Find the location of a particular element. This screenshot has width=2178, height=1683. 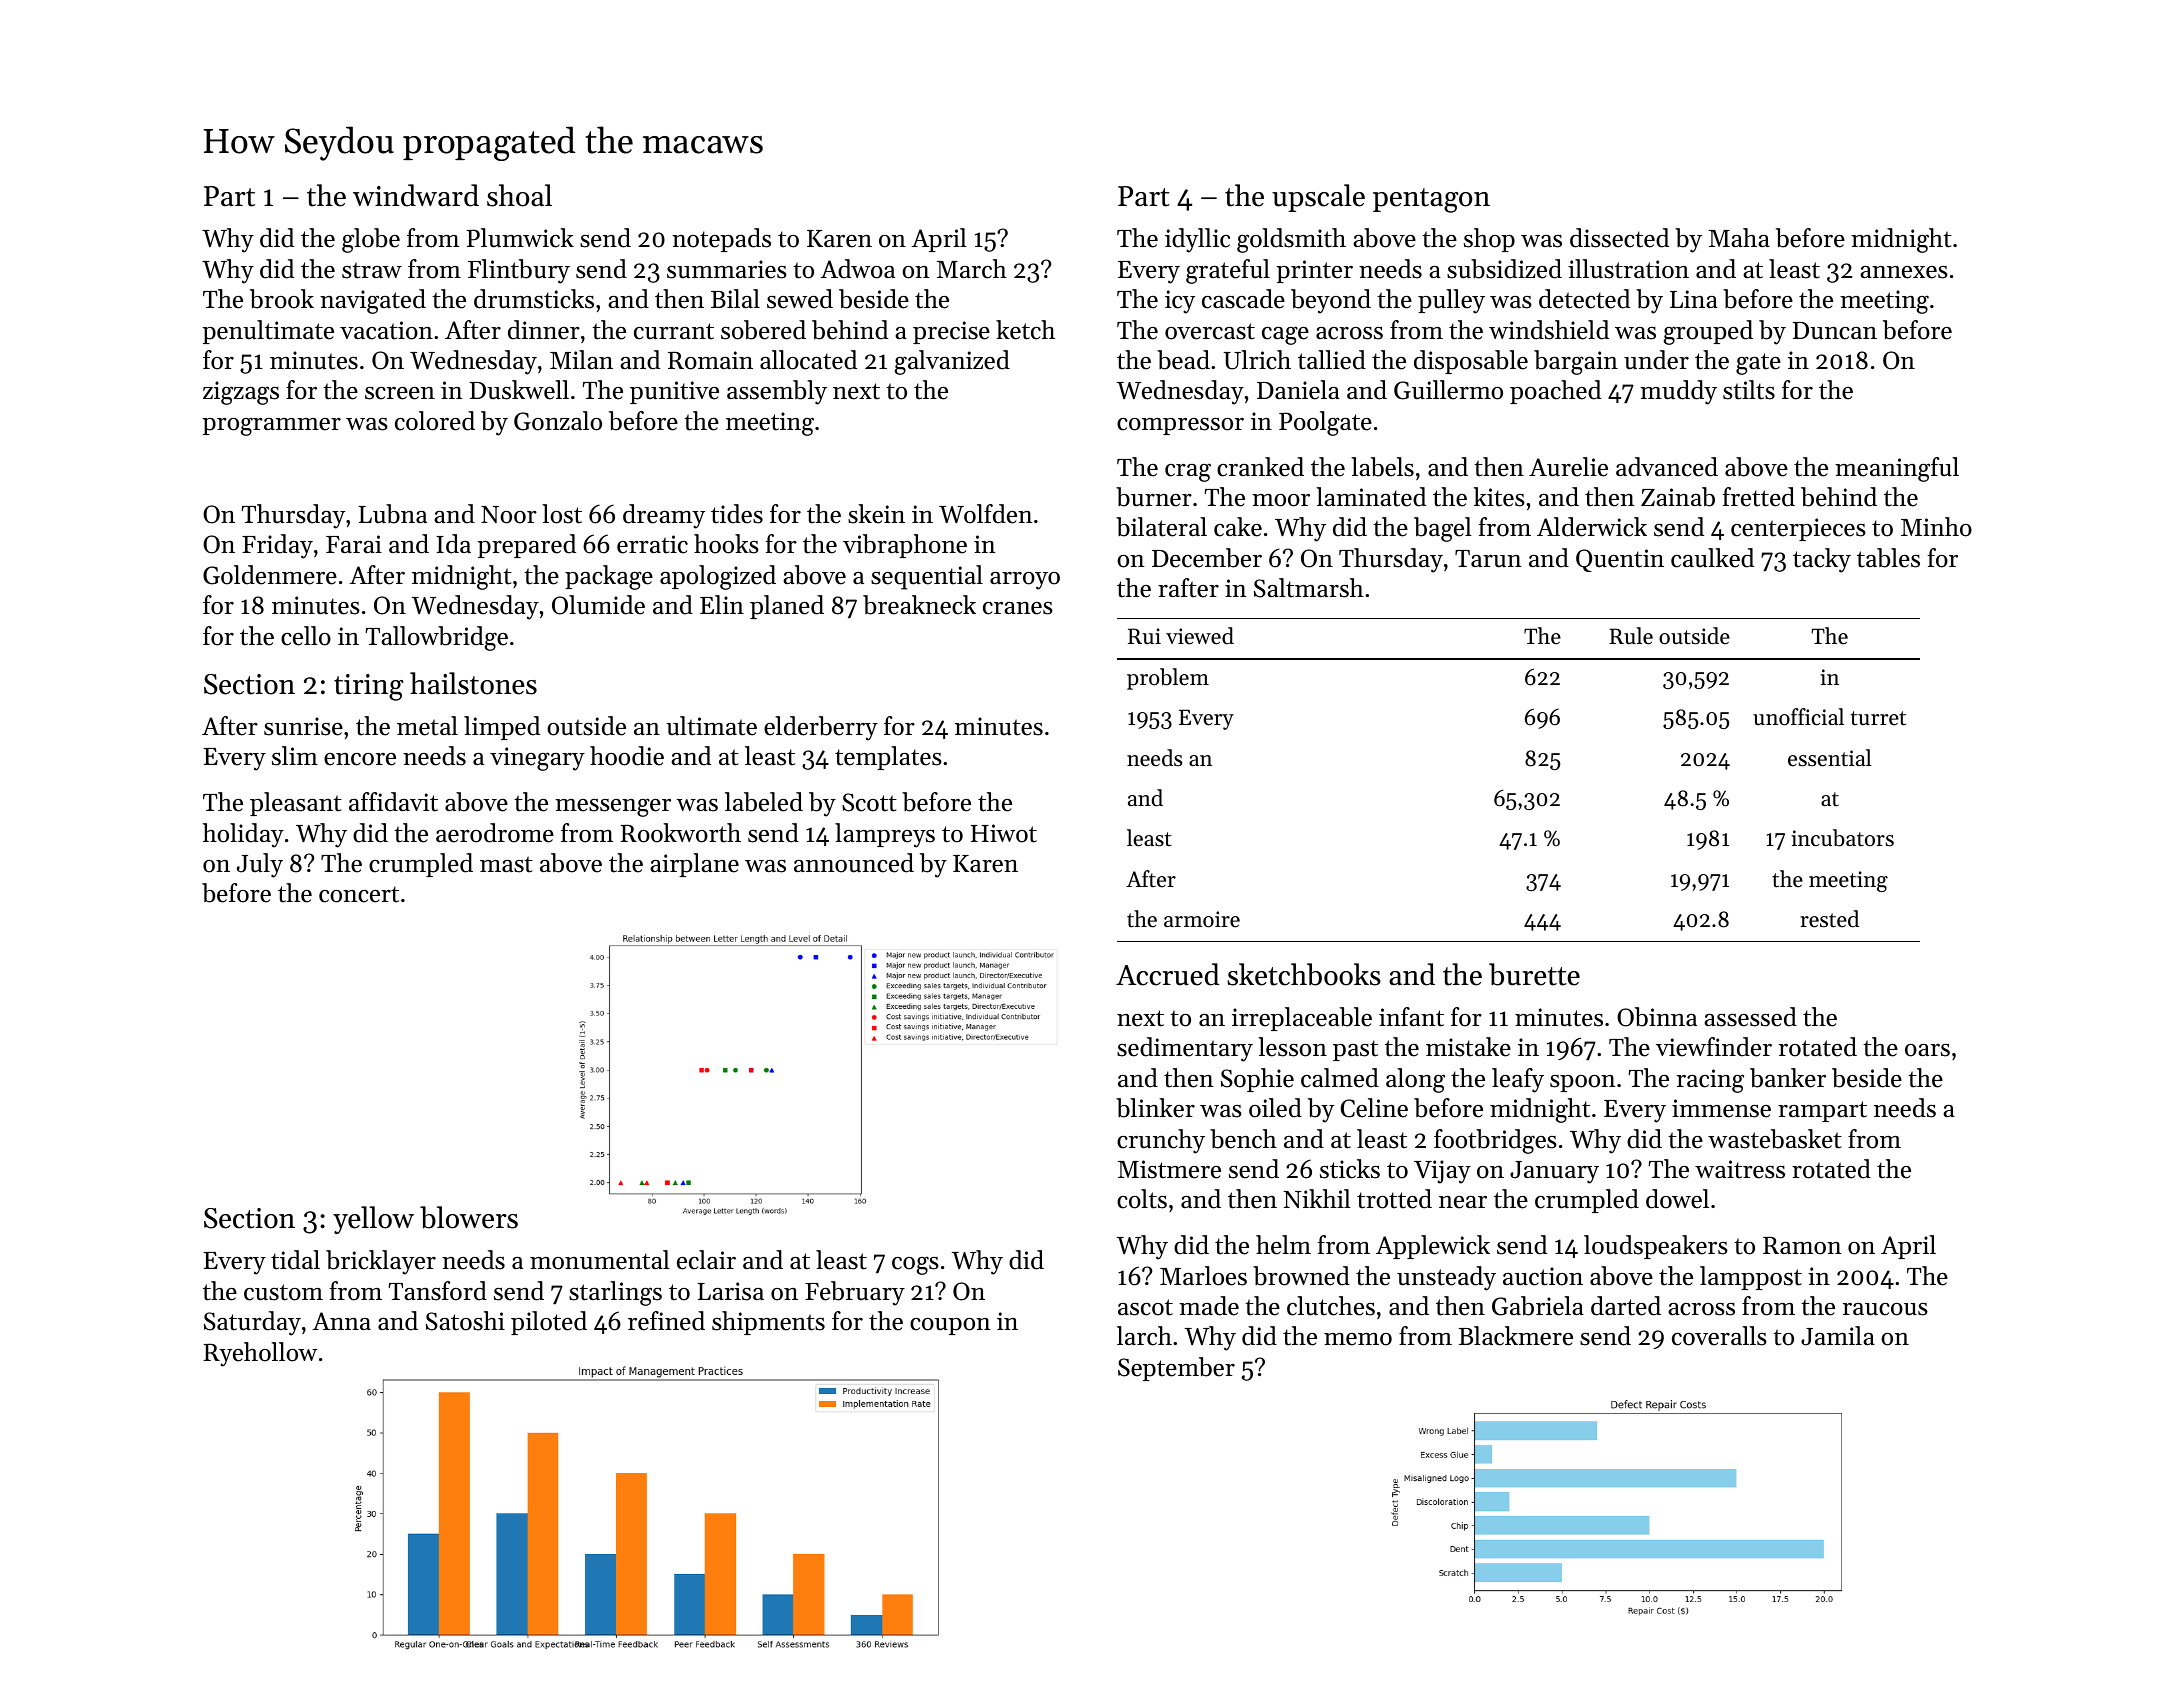

Maha is located at coordinates (1739, 237).
